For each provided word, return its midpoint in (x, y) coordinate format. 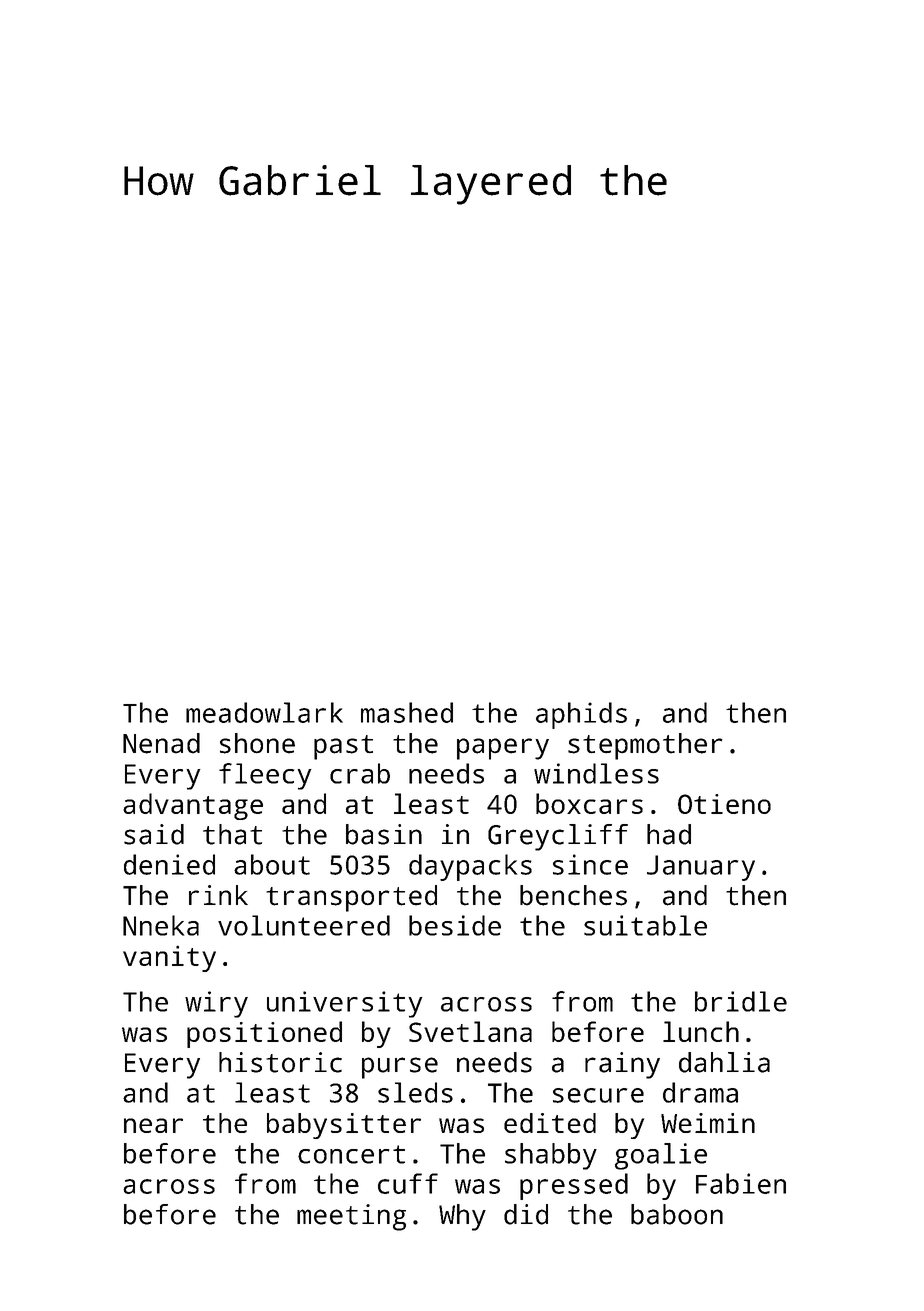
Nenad (161, 743)
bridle (741, 1001)
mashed (407, 712)
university (345, 1004)
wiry (216, 1004)
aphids (581, 715)
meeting (351, 1217)
